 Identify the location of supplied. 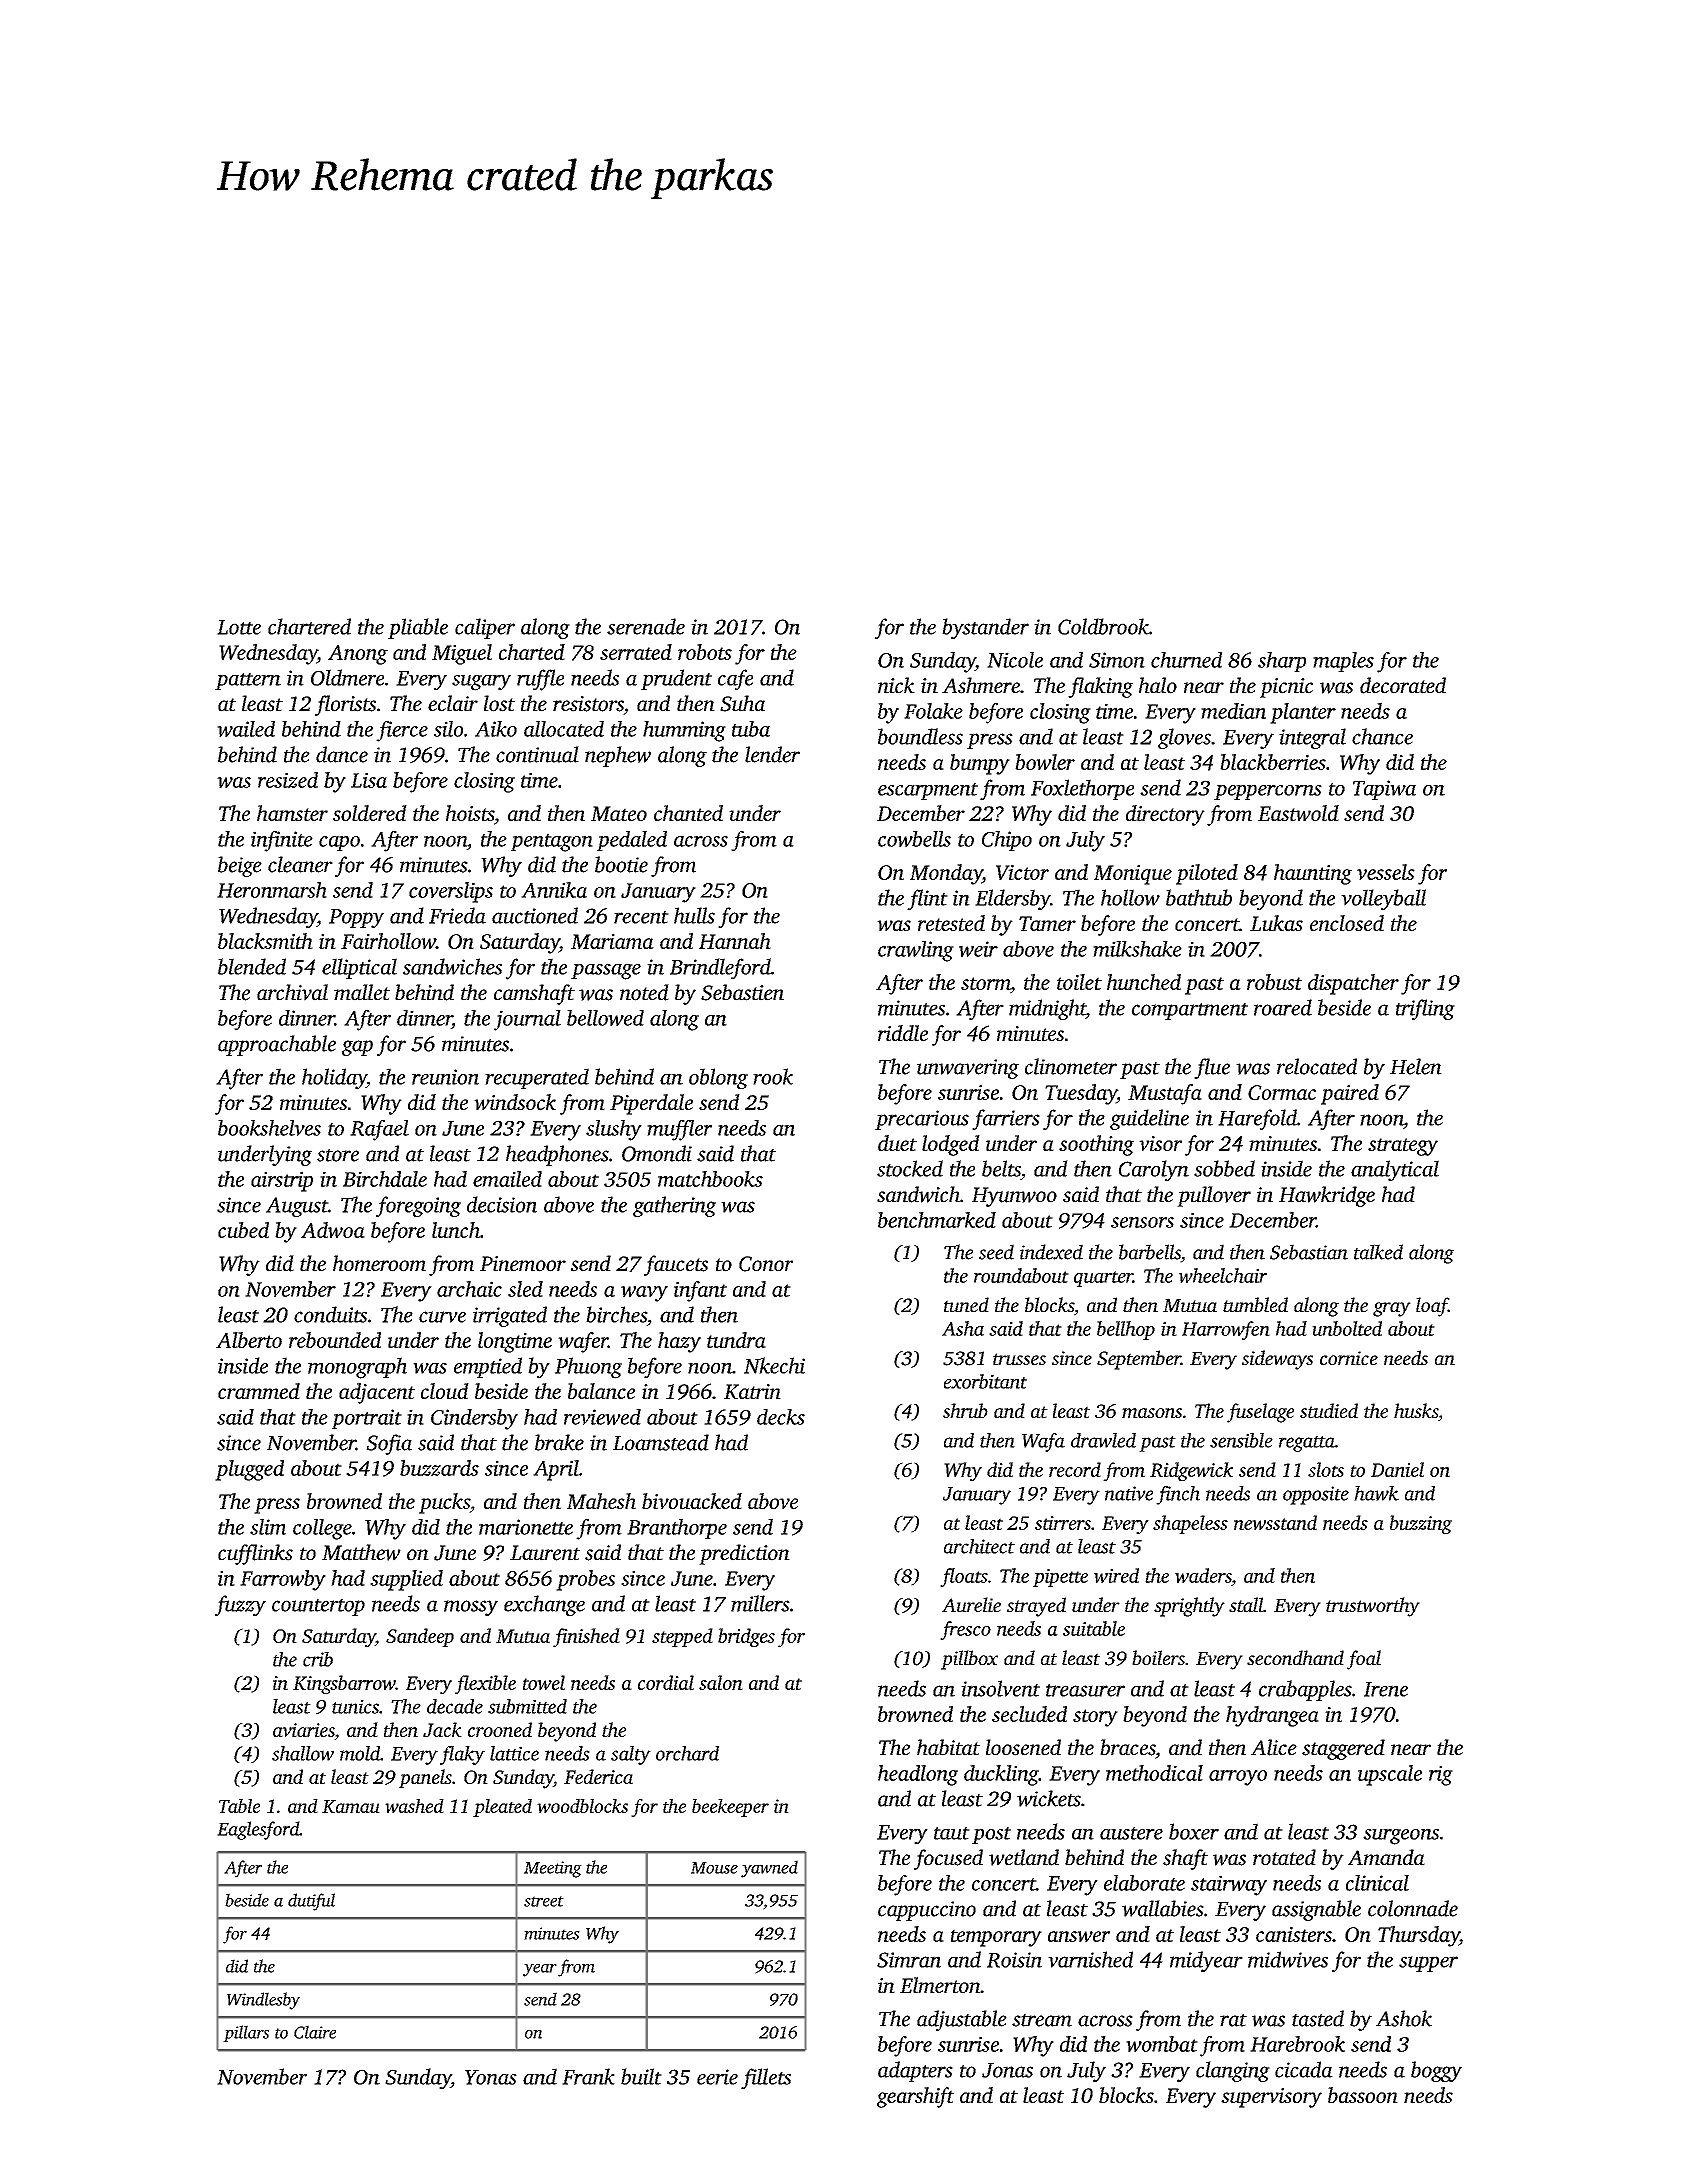
(406, 1580).
